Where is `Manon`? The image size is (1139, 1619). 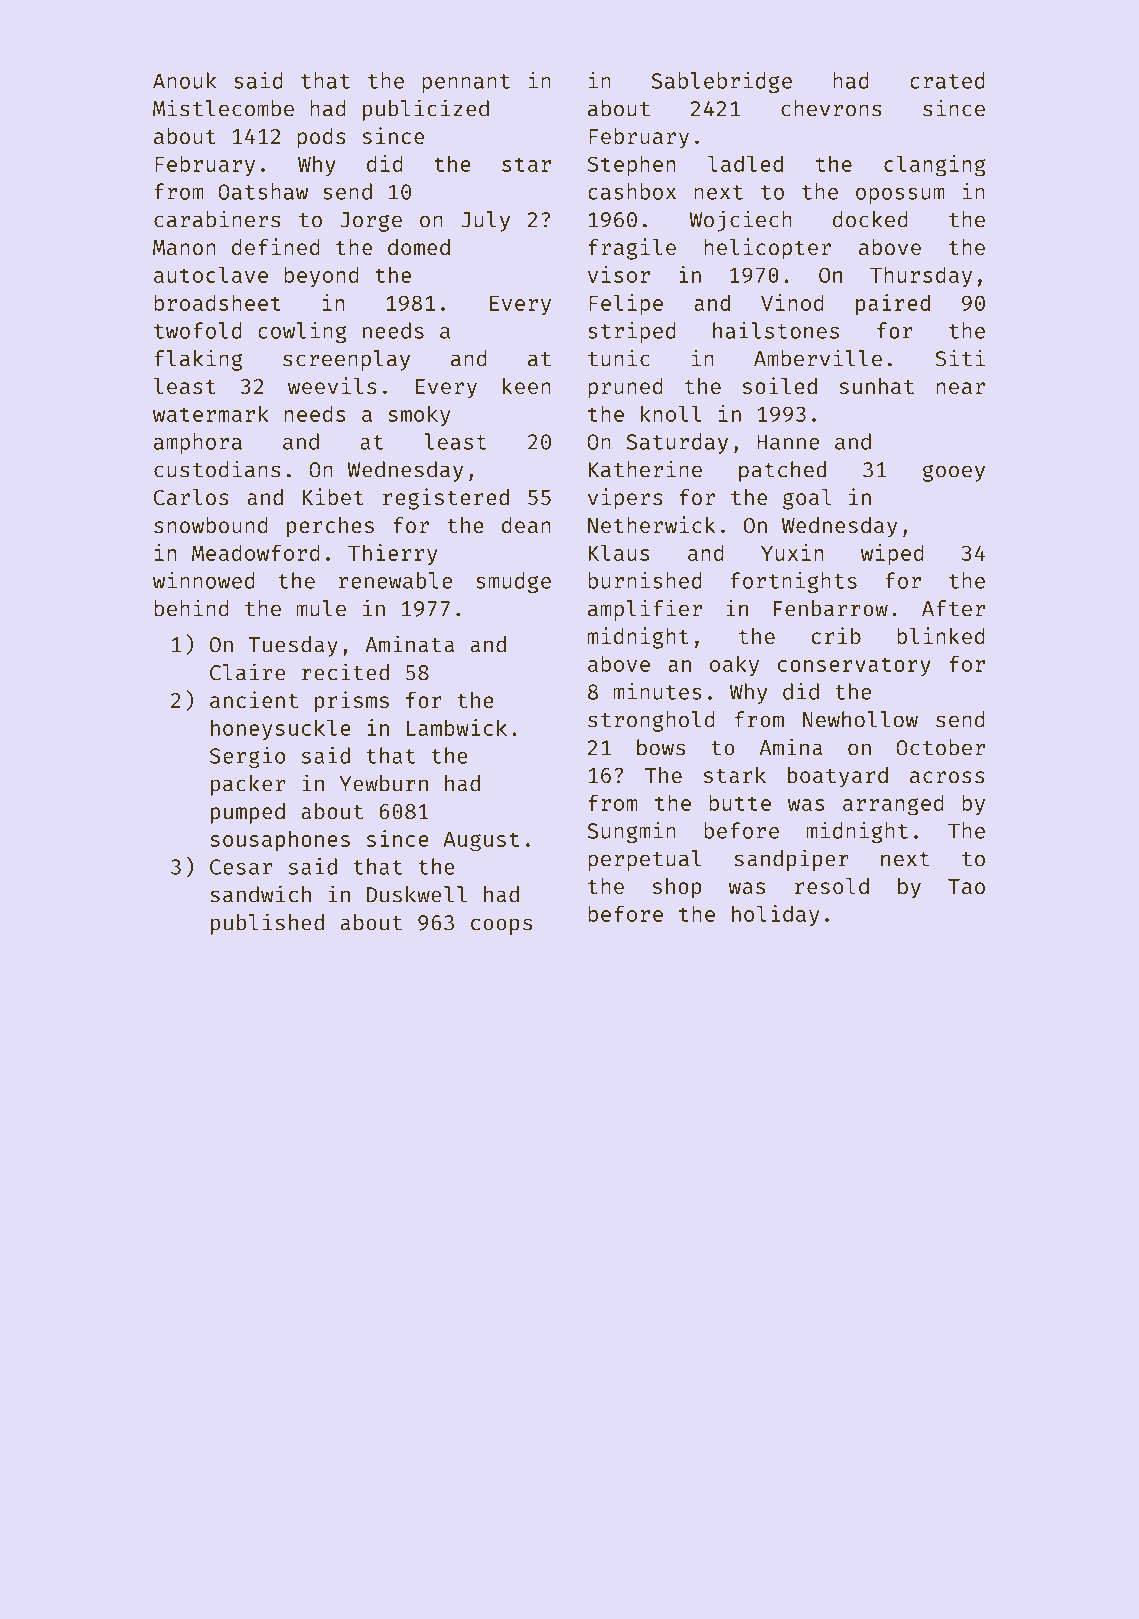
Manon is located at coordinates (184, 247).
